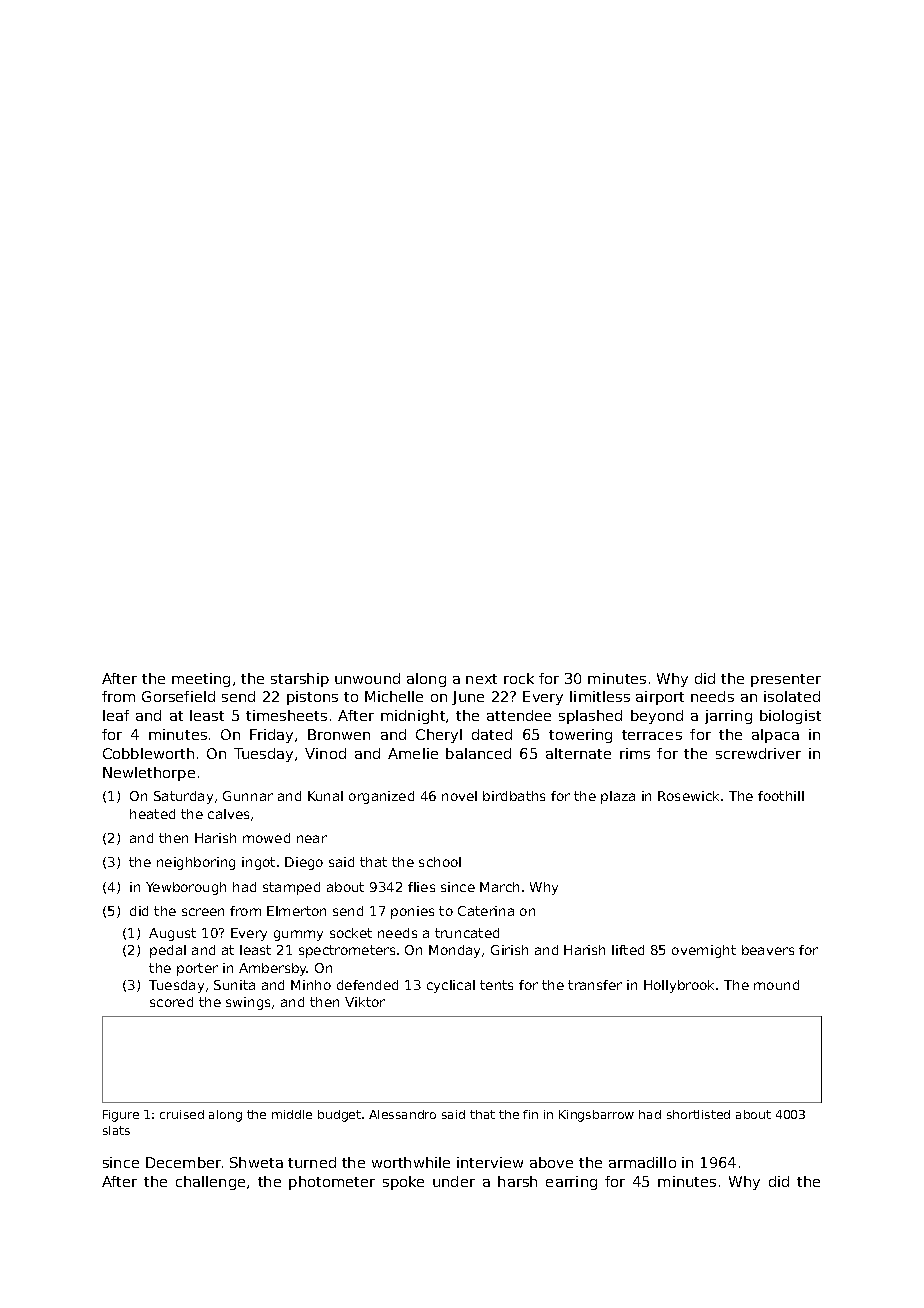  What do you see at coordinates (210, 1183) in the screenshot?
I see `challenge` at bounding box center [210, 1183].
